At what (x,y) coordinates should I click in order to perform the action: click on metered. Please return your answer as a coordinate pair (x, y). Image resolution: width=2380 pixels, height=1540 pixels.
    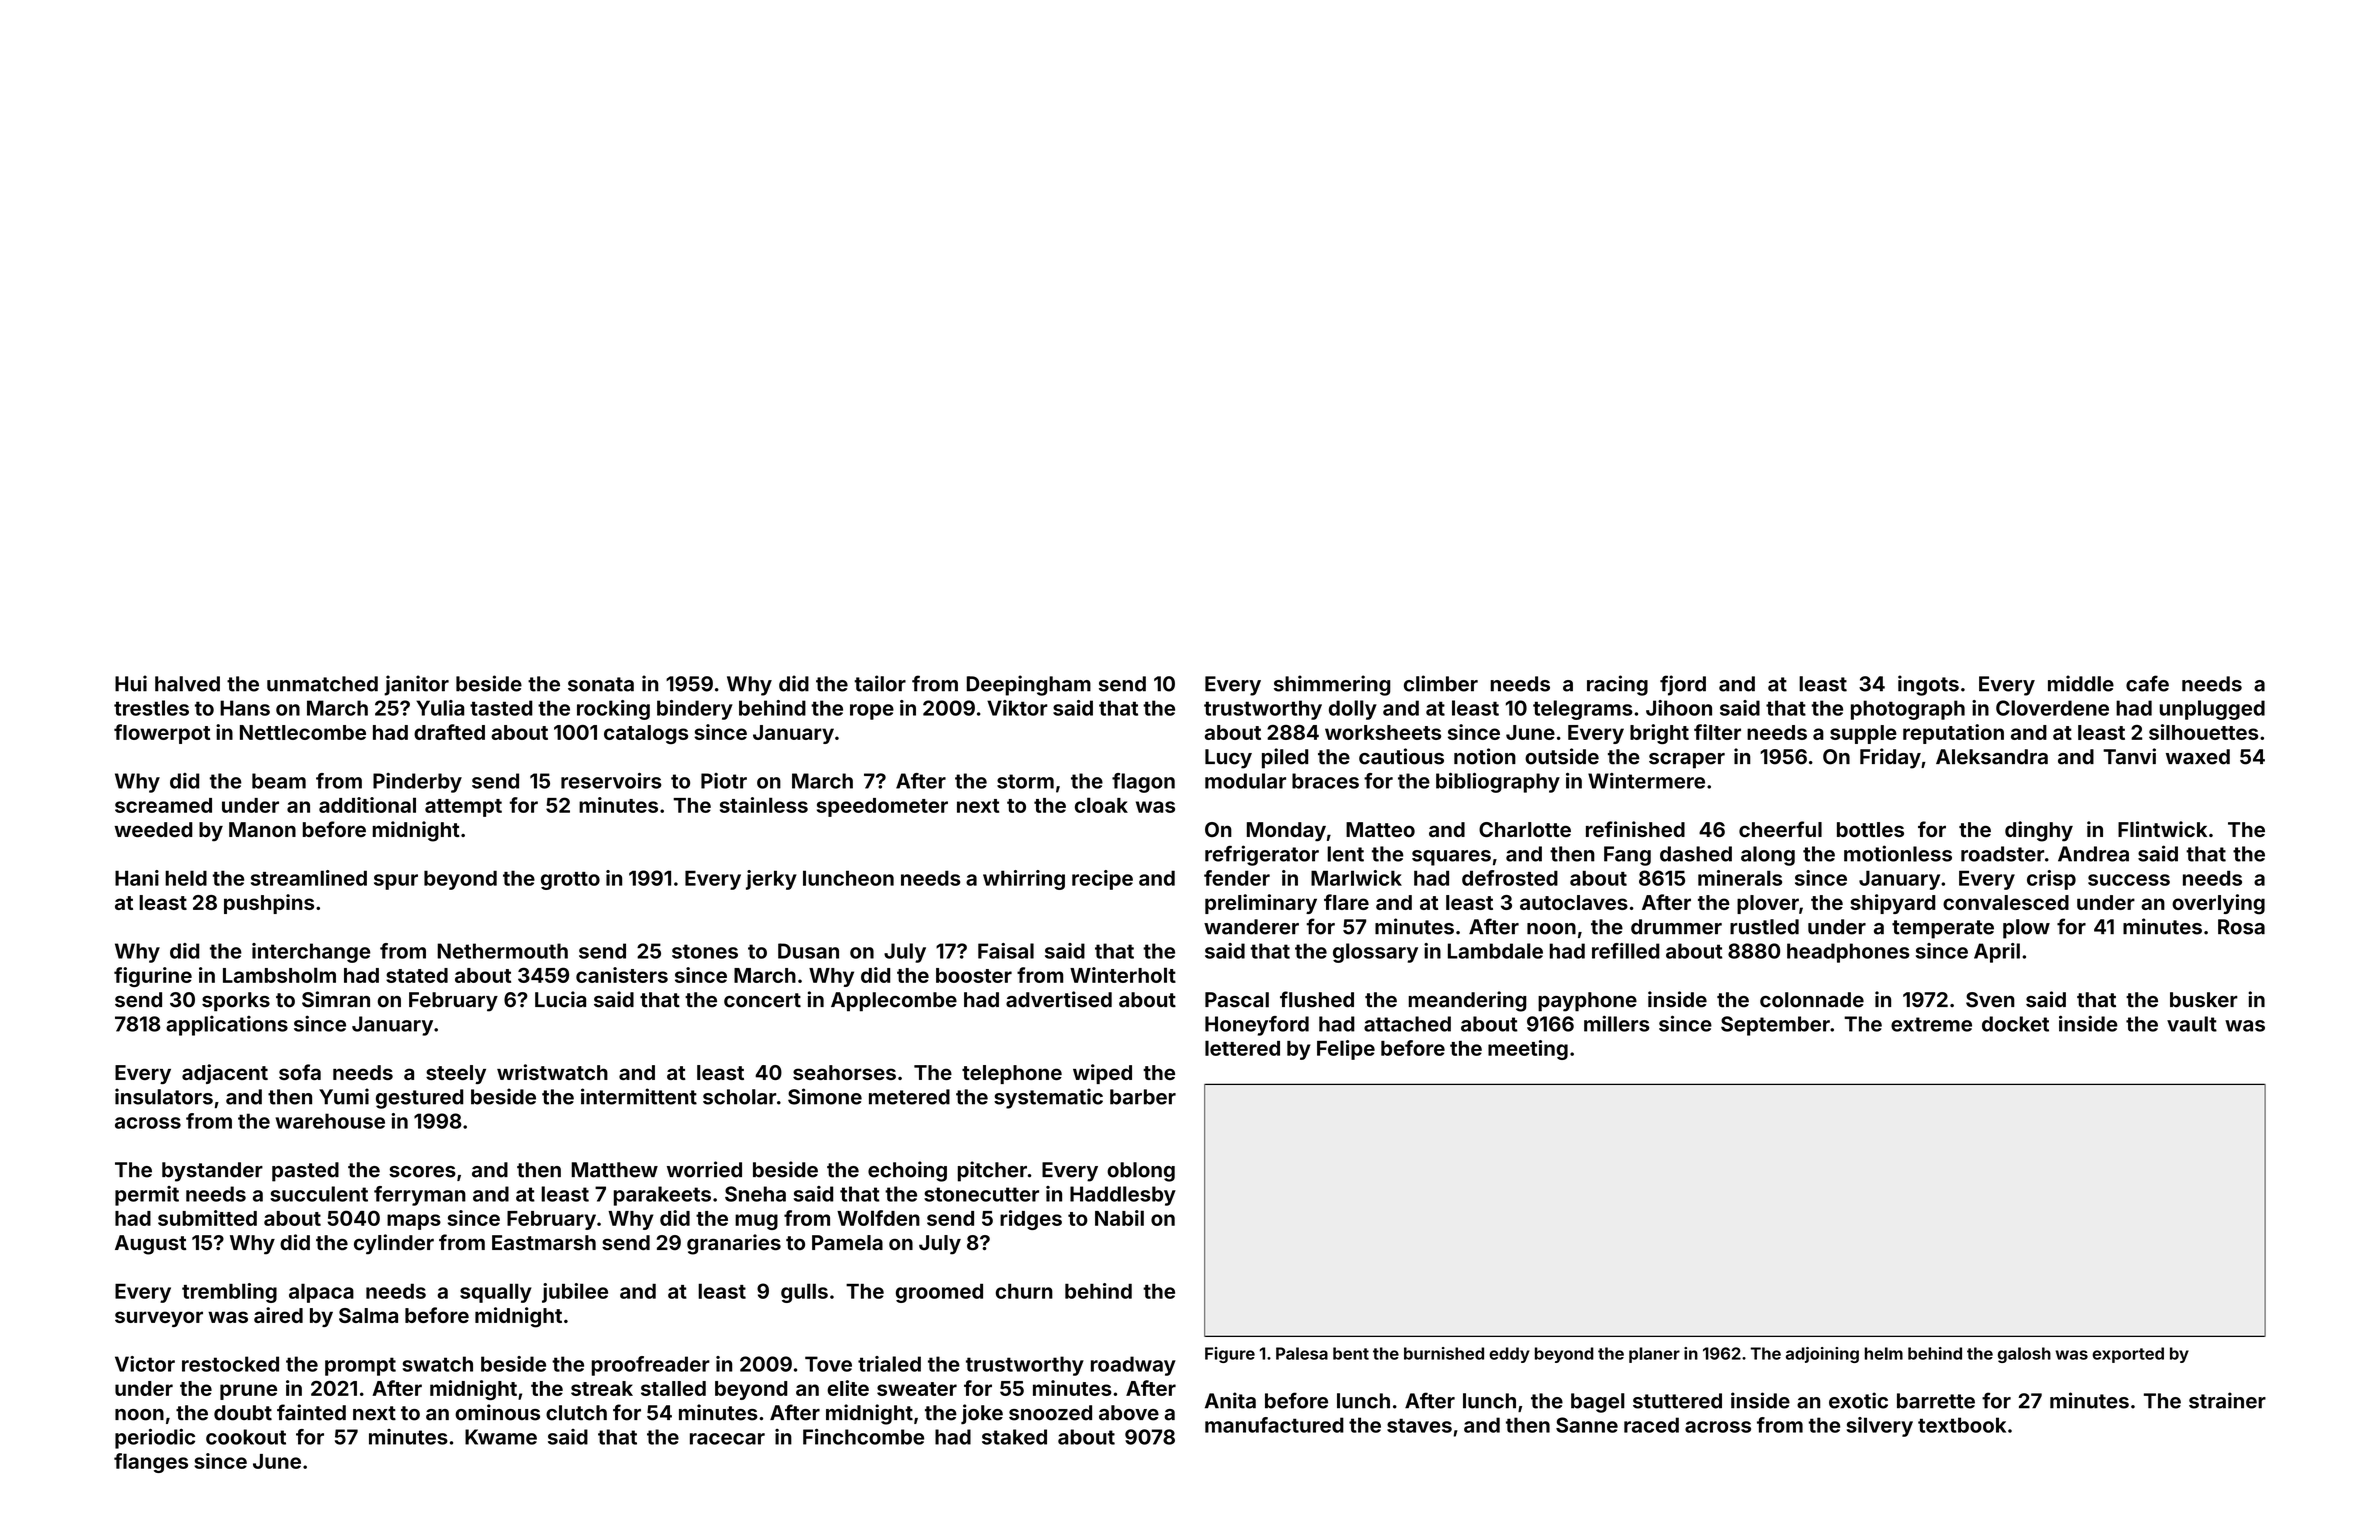
    Looking at the image, I should click on (909, 1097).
